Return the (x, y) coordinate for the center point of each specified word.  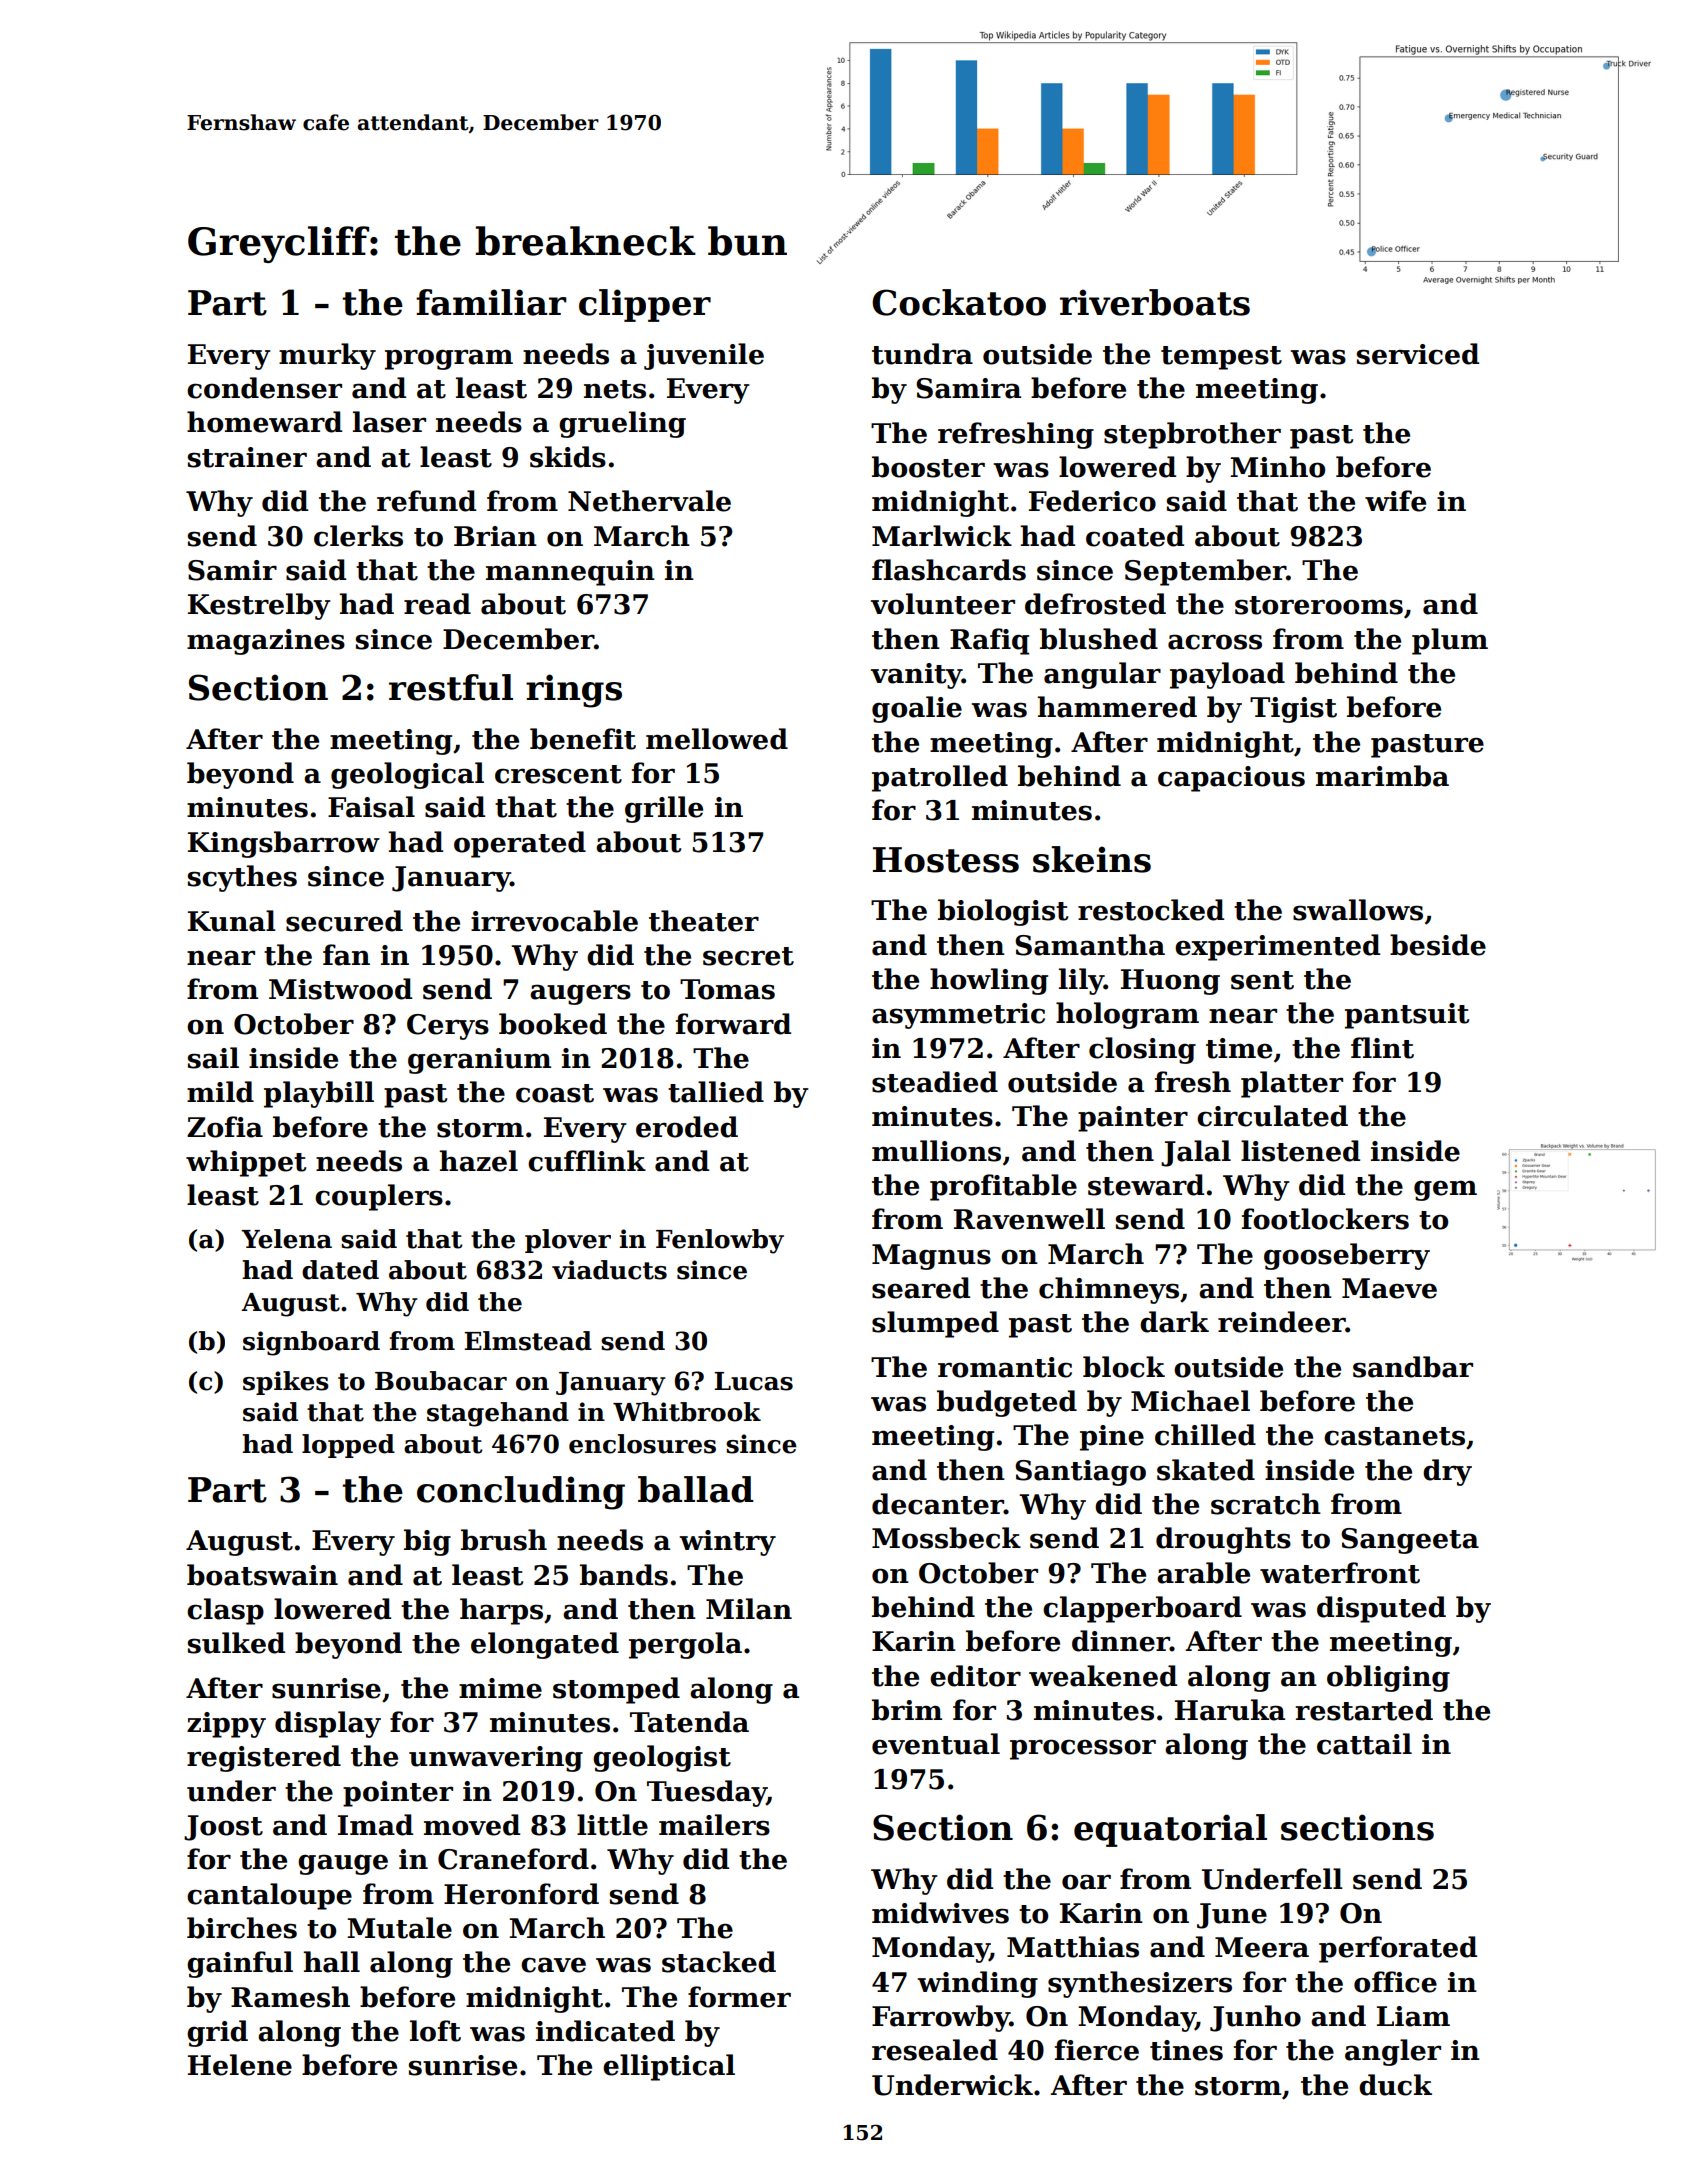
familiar (491, 302)
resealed (935, 2050)
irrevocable (554, 921)
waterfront (1340, 1573)
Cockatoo (959, 302)
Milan (749, 1609)
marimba (1382, 776)
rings (574, 691)
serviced (1418, 354)
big (427, 1542)
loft (435, 2031)
